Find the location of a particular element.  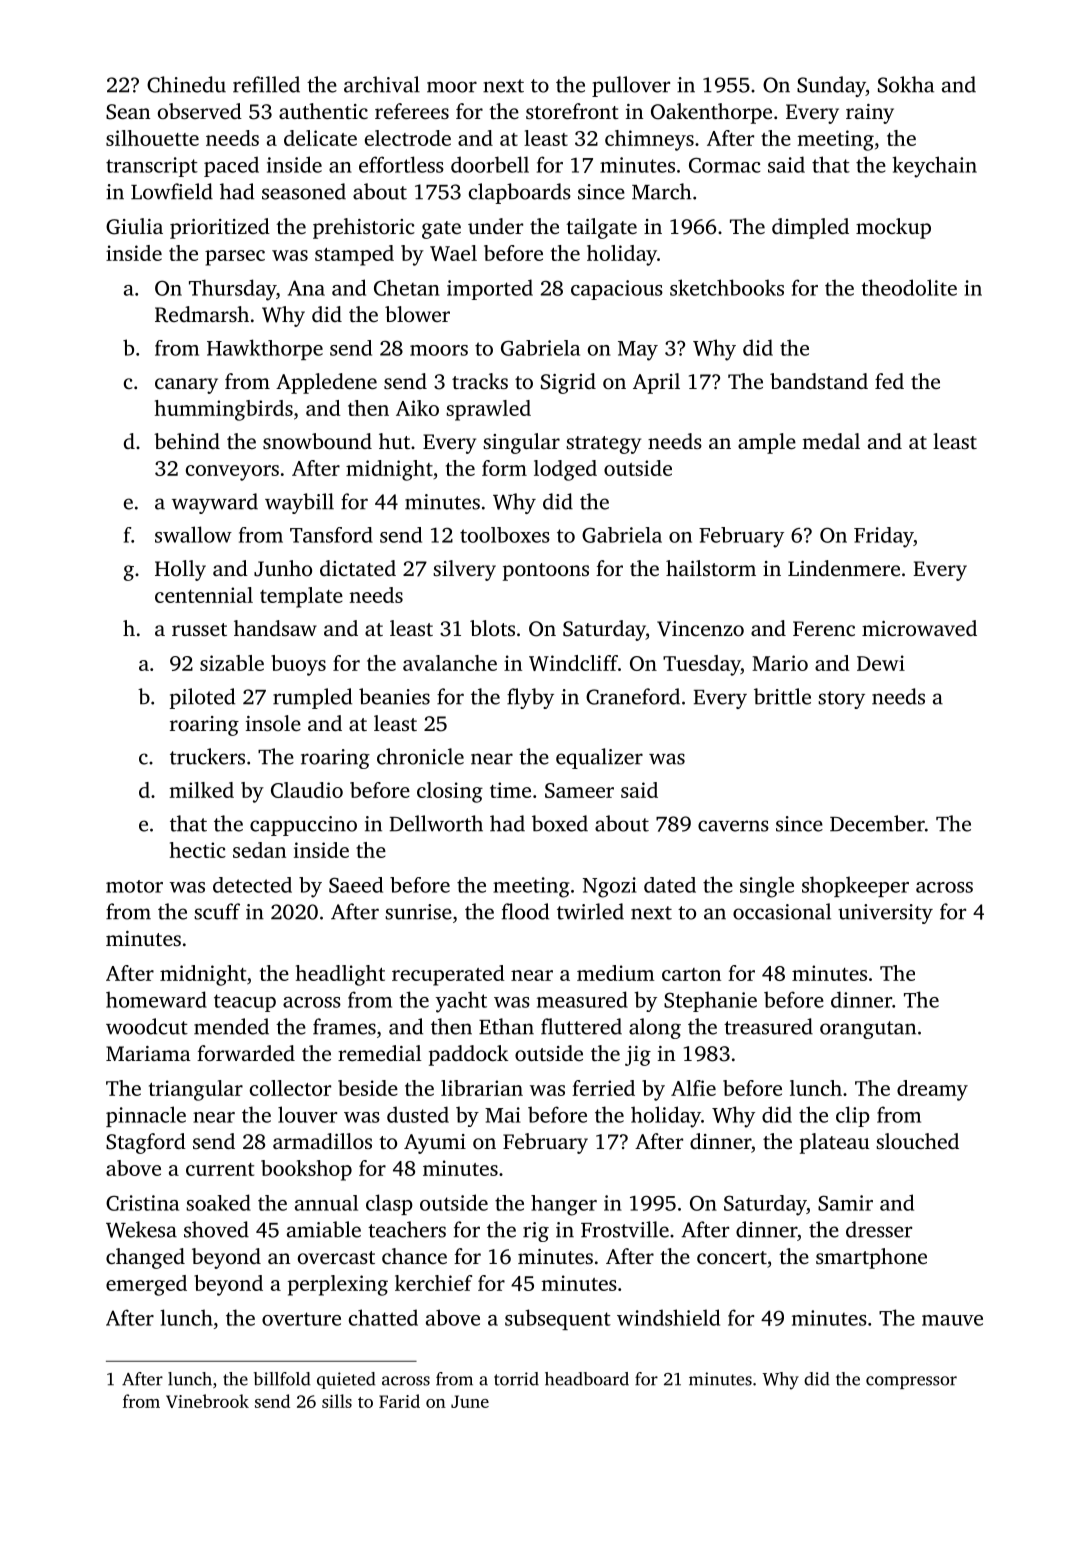

Saeed is located at coordinates (356, 885).
